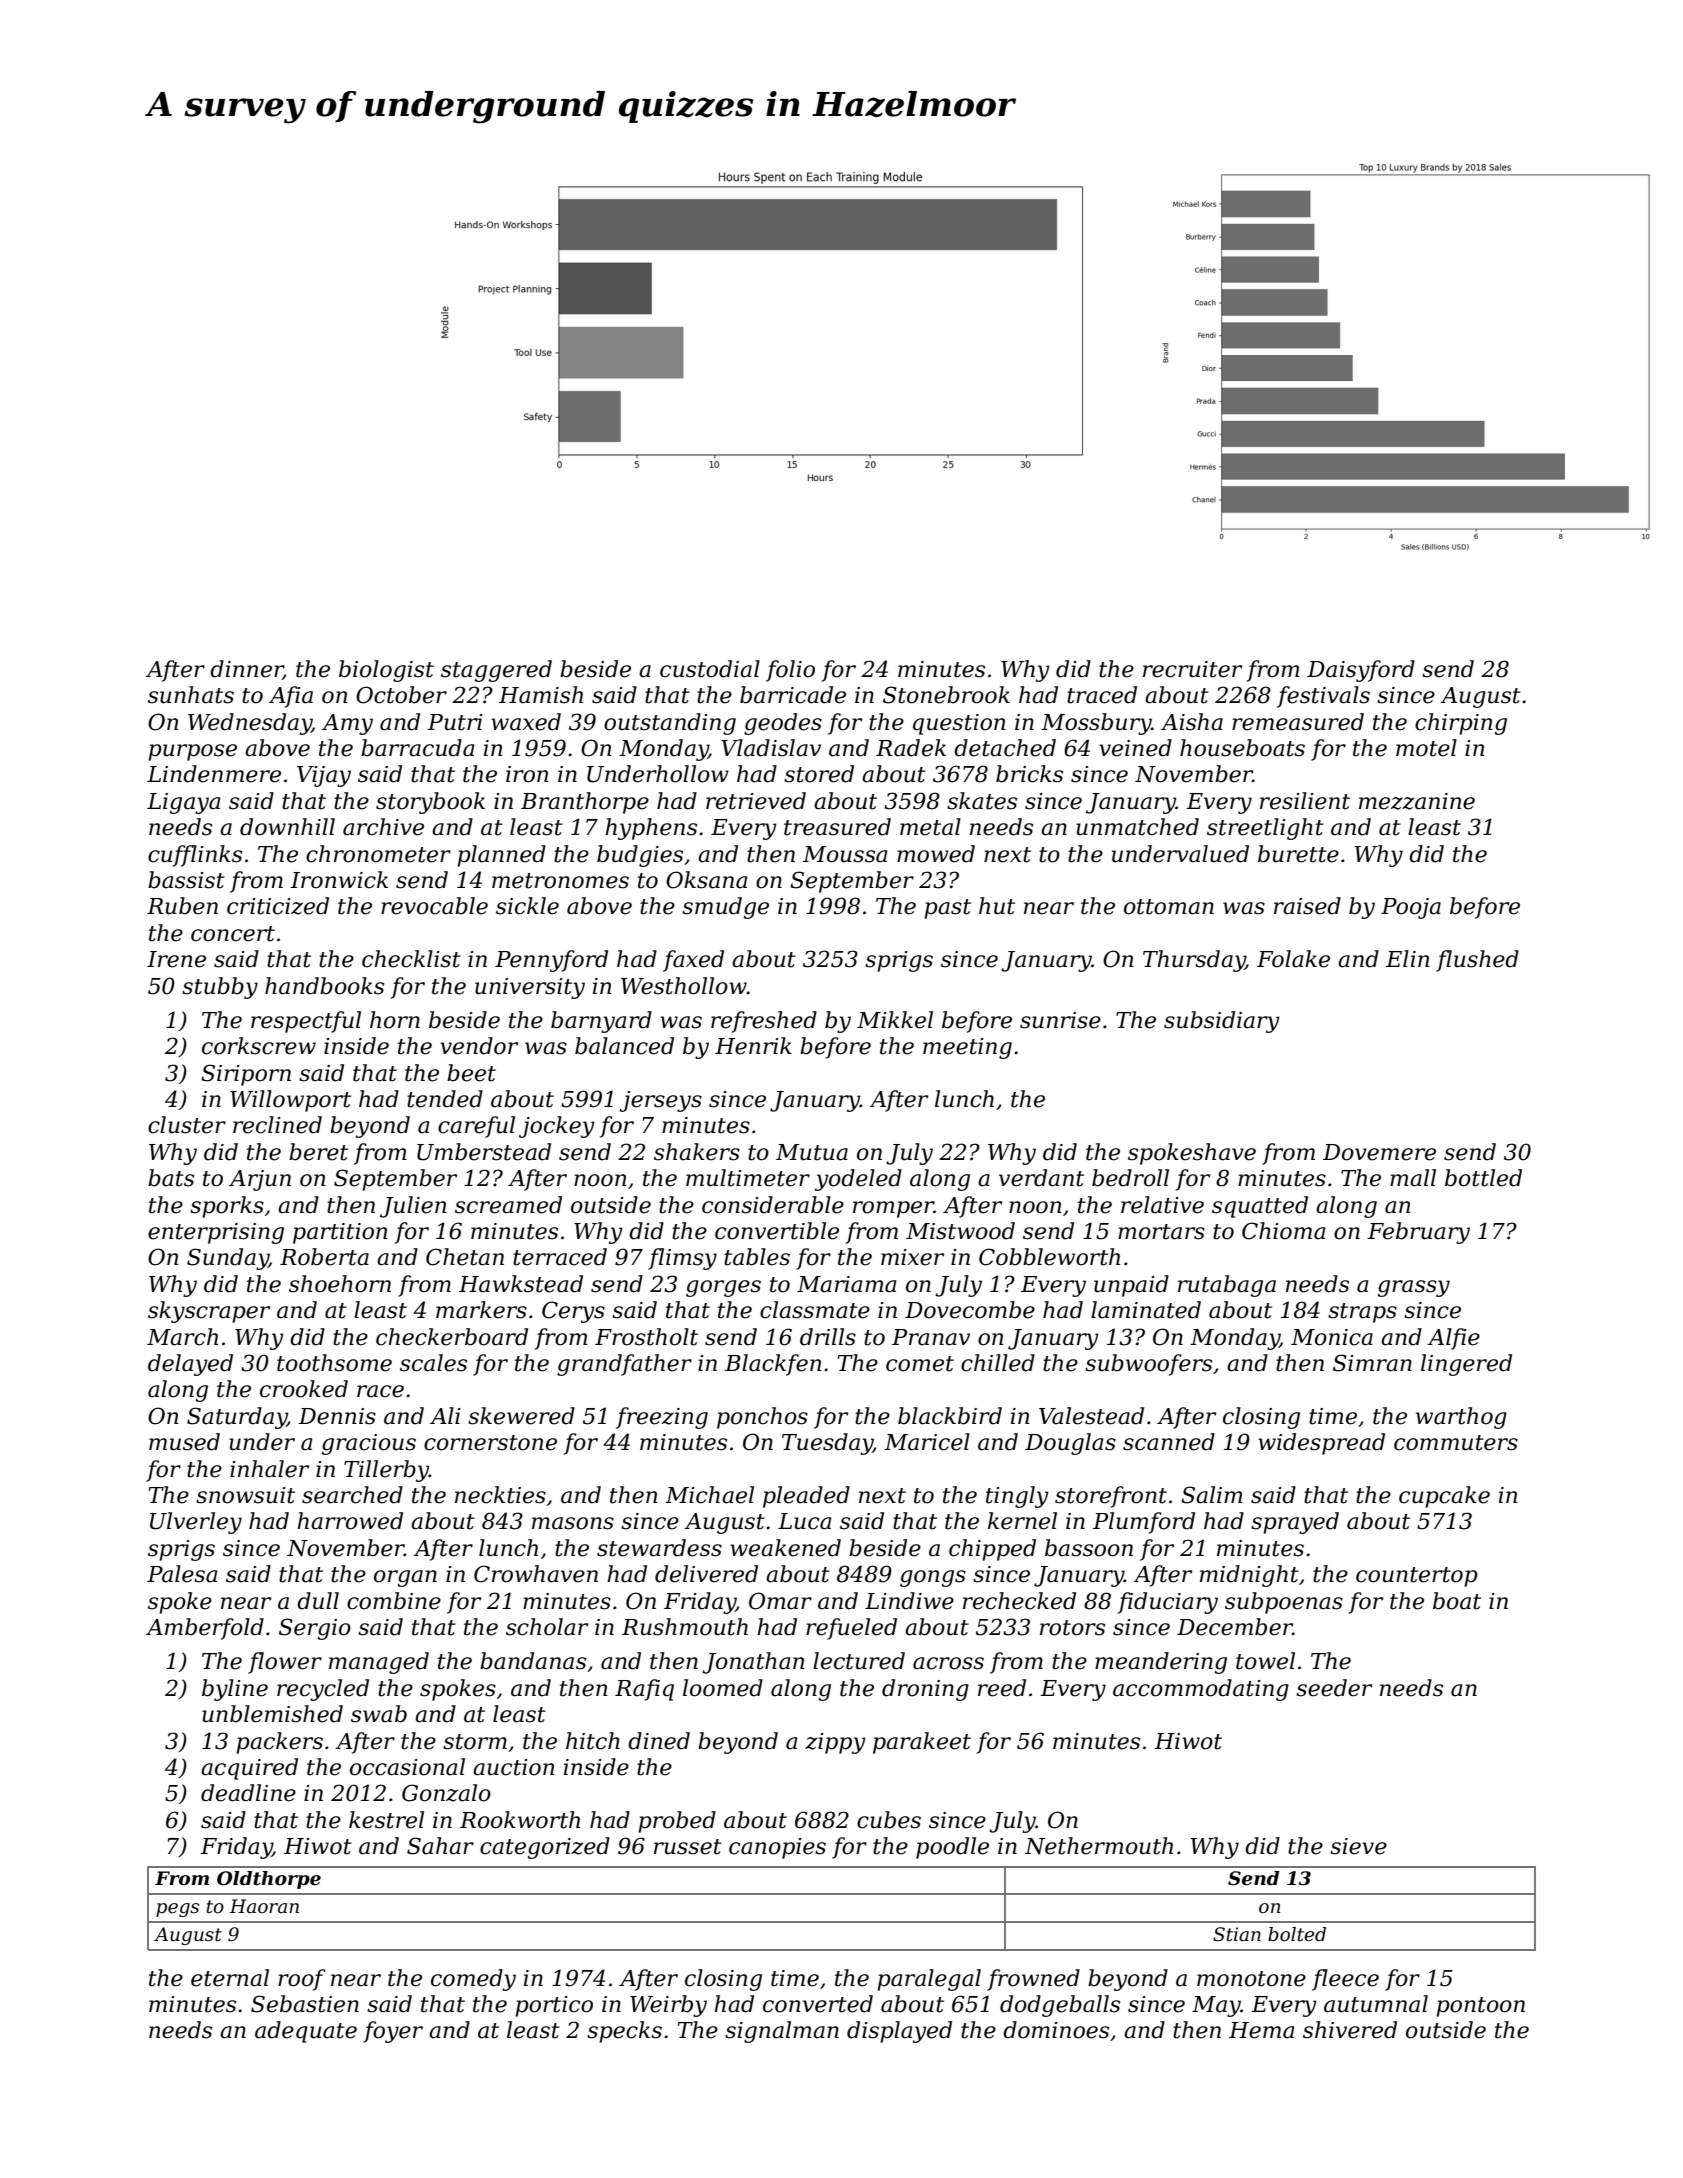 The width and height of the screenshot is (1683, 2178). Describe the element at coordinates (927, 1442) in the screenshot. I see `Maricel` at that location.
